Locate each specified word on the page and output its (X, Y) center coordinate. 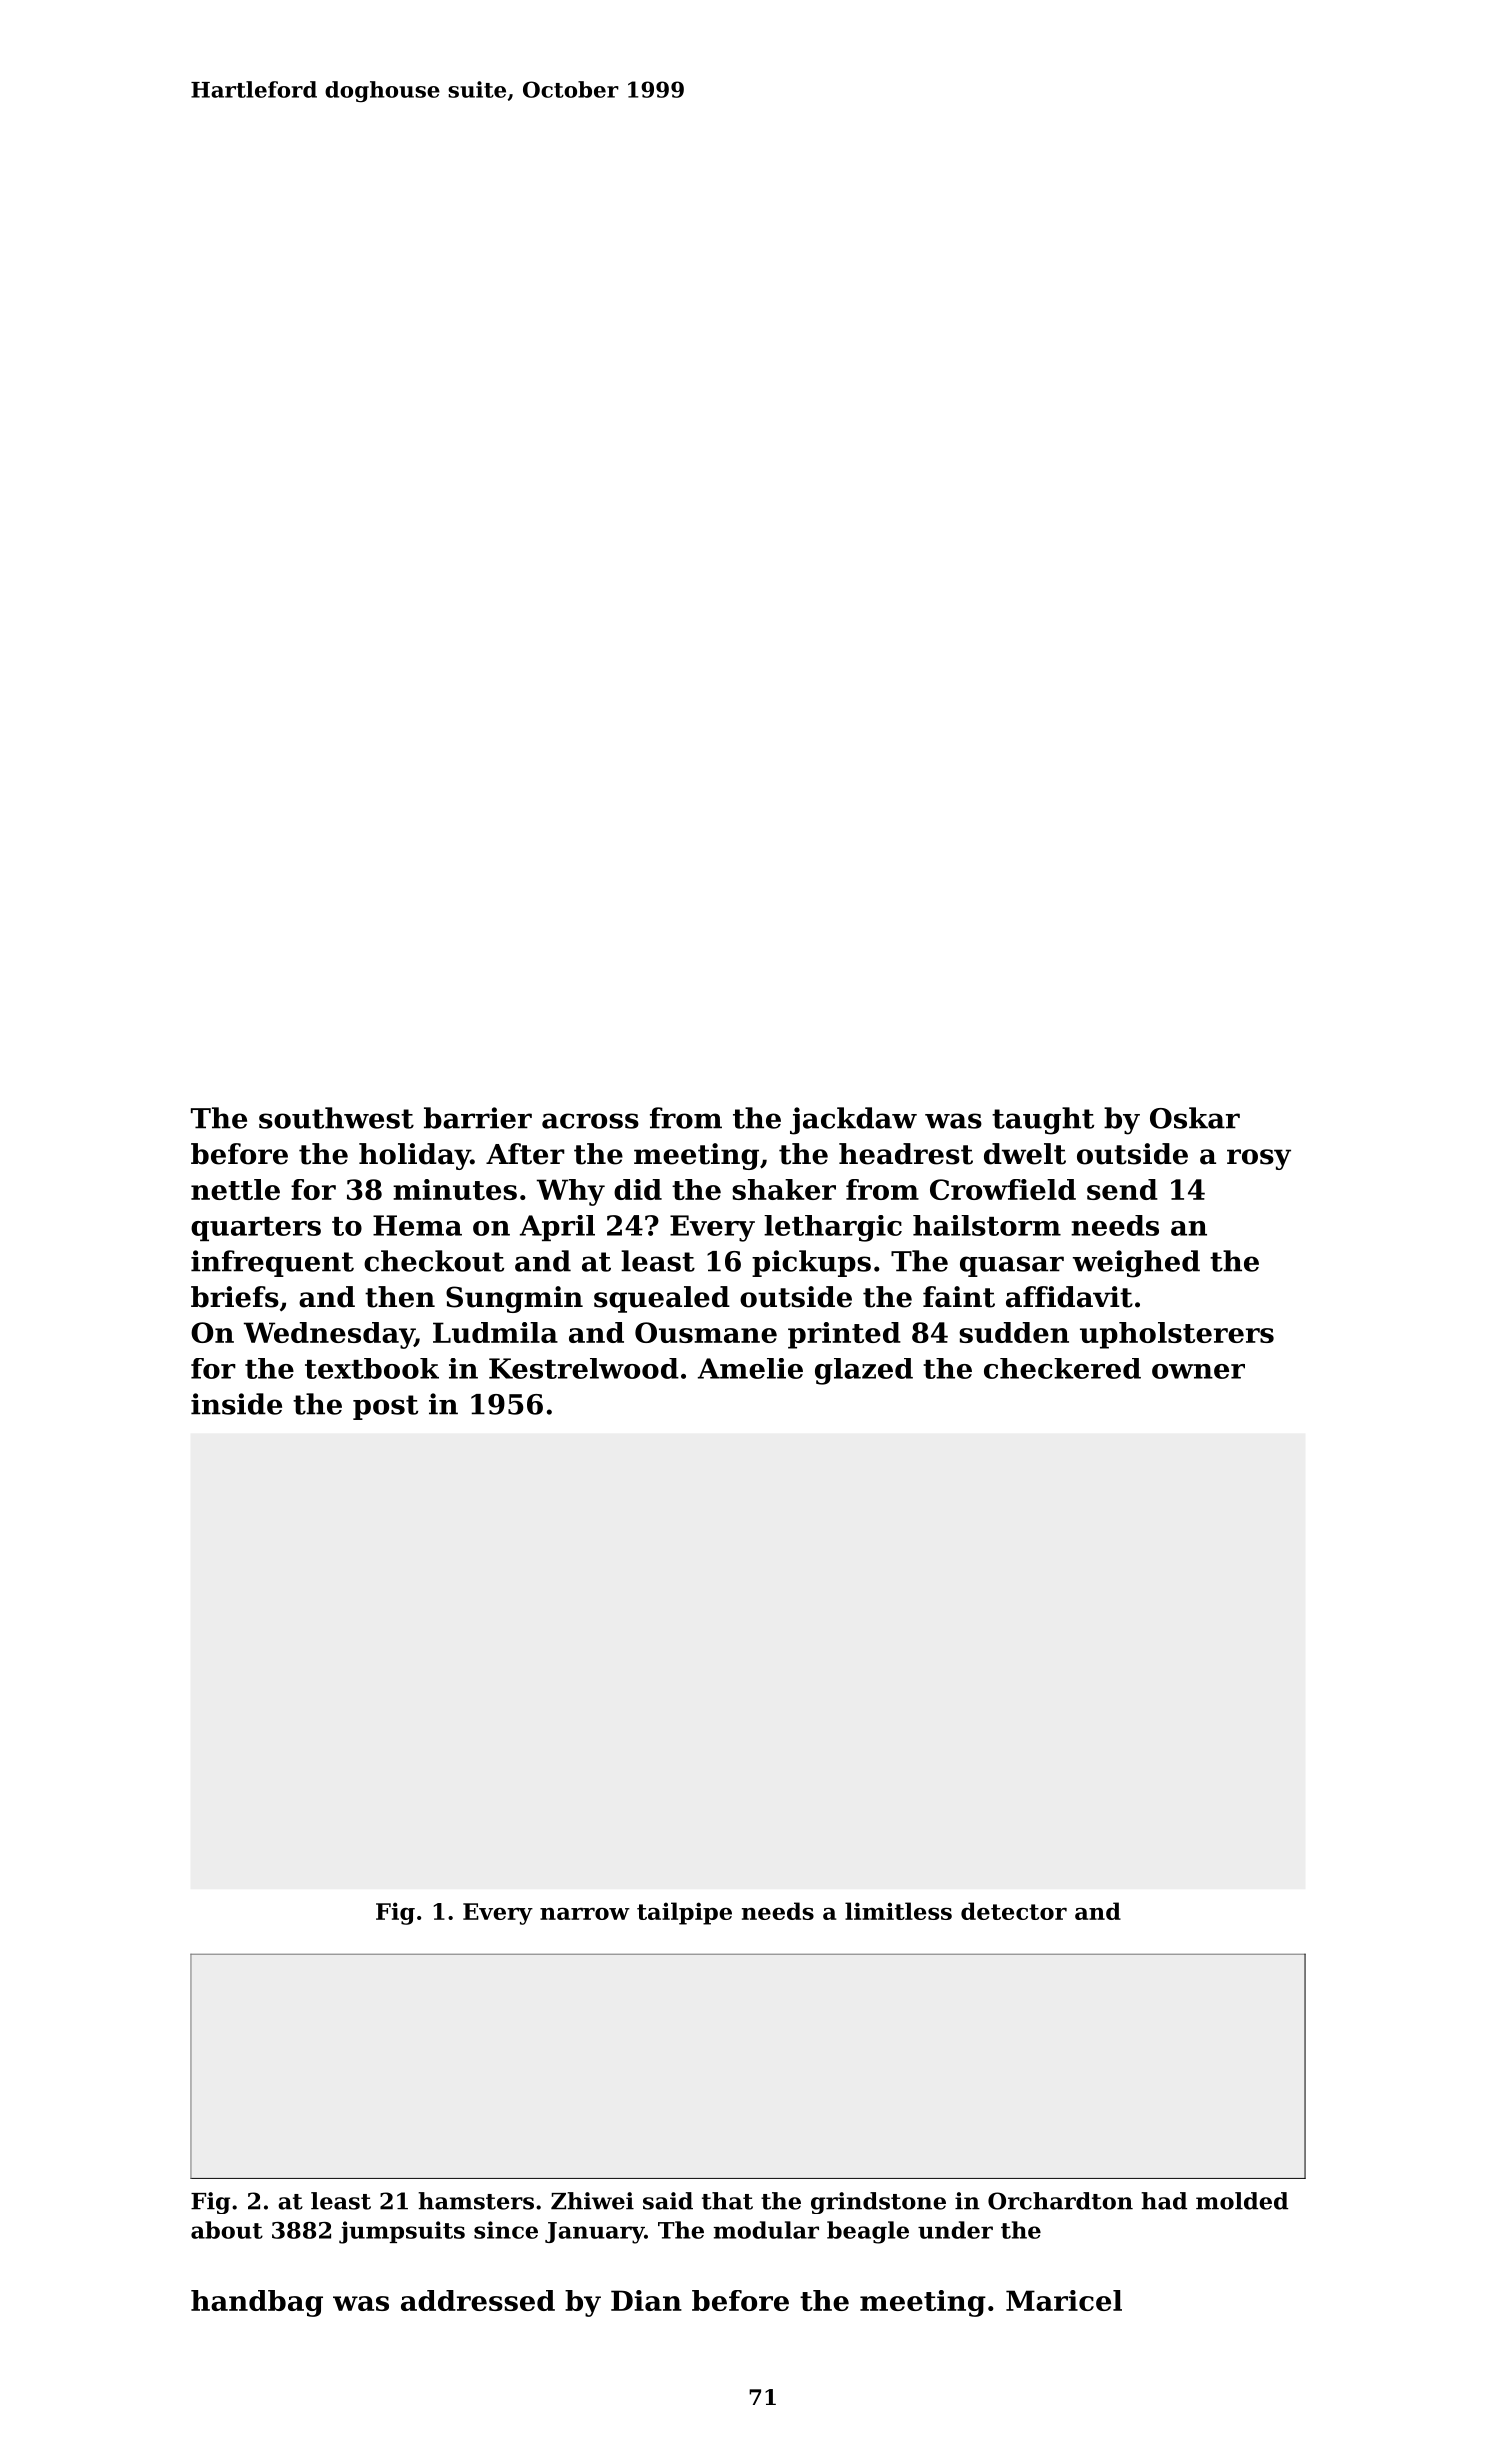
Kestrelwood (584, 1368)
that (727, 2201)
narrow (585, 1914)
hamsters (476, 2201)
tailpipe (684, 1913)
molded (1242, 2201)
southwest (336, 1118)
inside (236, 1404)
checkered (1062, 1368)
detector (1014, 1911)
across (590, 1121)
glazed (864, 1371)
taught (1043, 1121)
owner (1198, 1371)
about (227, 2230)
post (385, 1407)
